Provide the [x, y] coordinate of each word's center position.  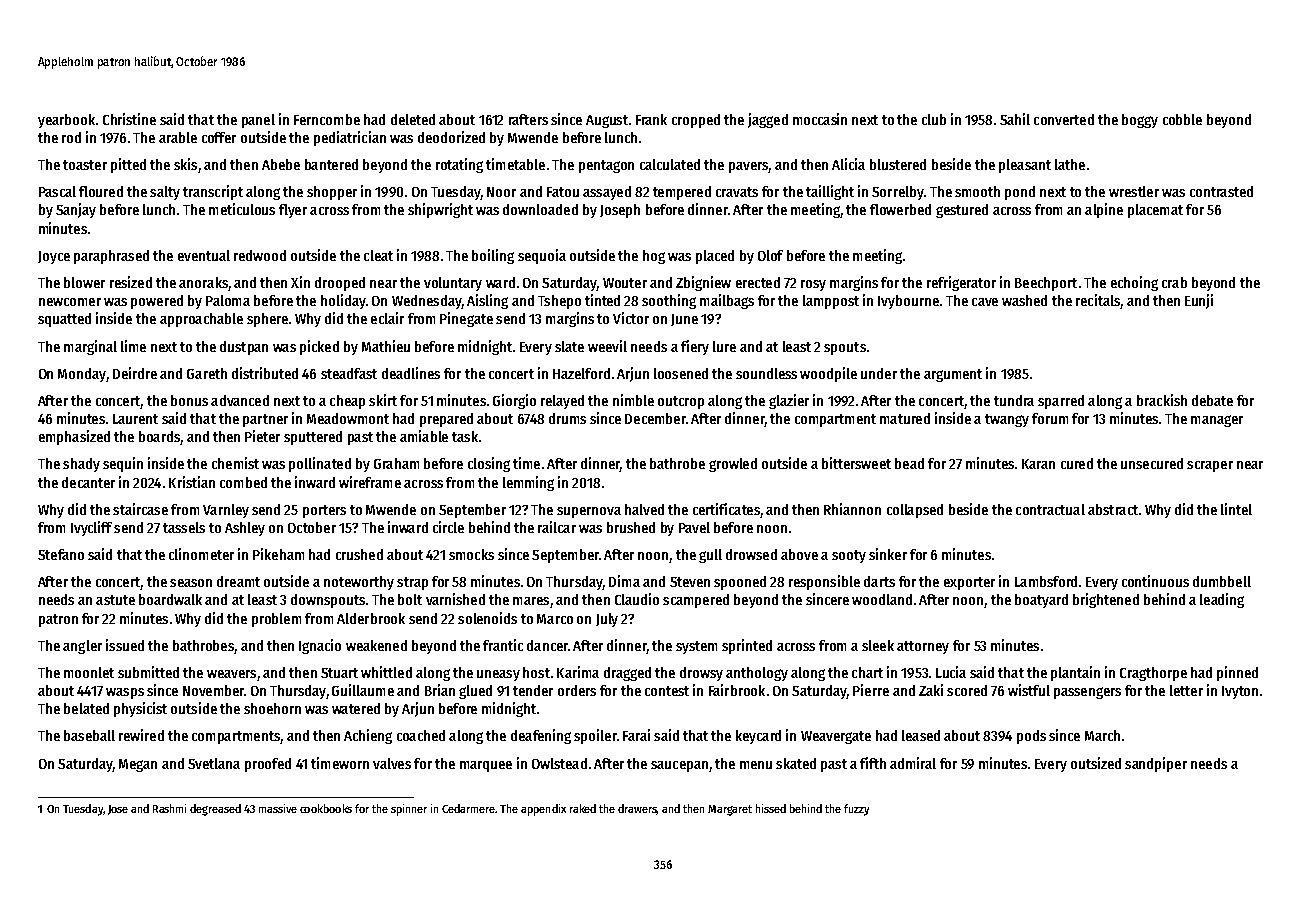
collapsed [915, 511]
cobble [1182, 119]
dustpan [244, 348]
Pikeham [278, 554]
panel [258, 121]
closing [489, 464]
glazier [789, 401]
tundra [1014, 400]
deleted [413, 119]
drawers [637, 809]
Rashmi [169, 808]
